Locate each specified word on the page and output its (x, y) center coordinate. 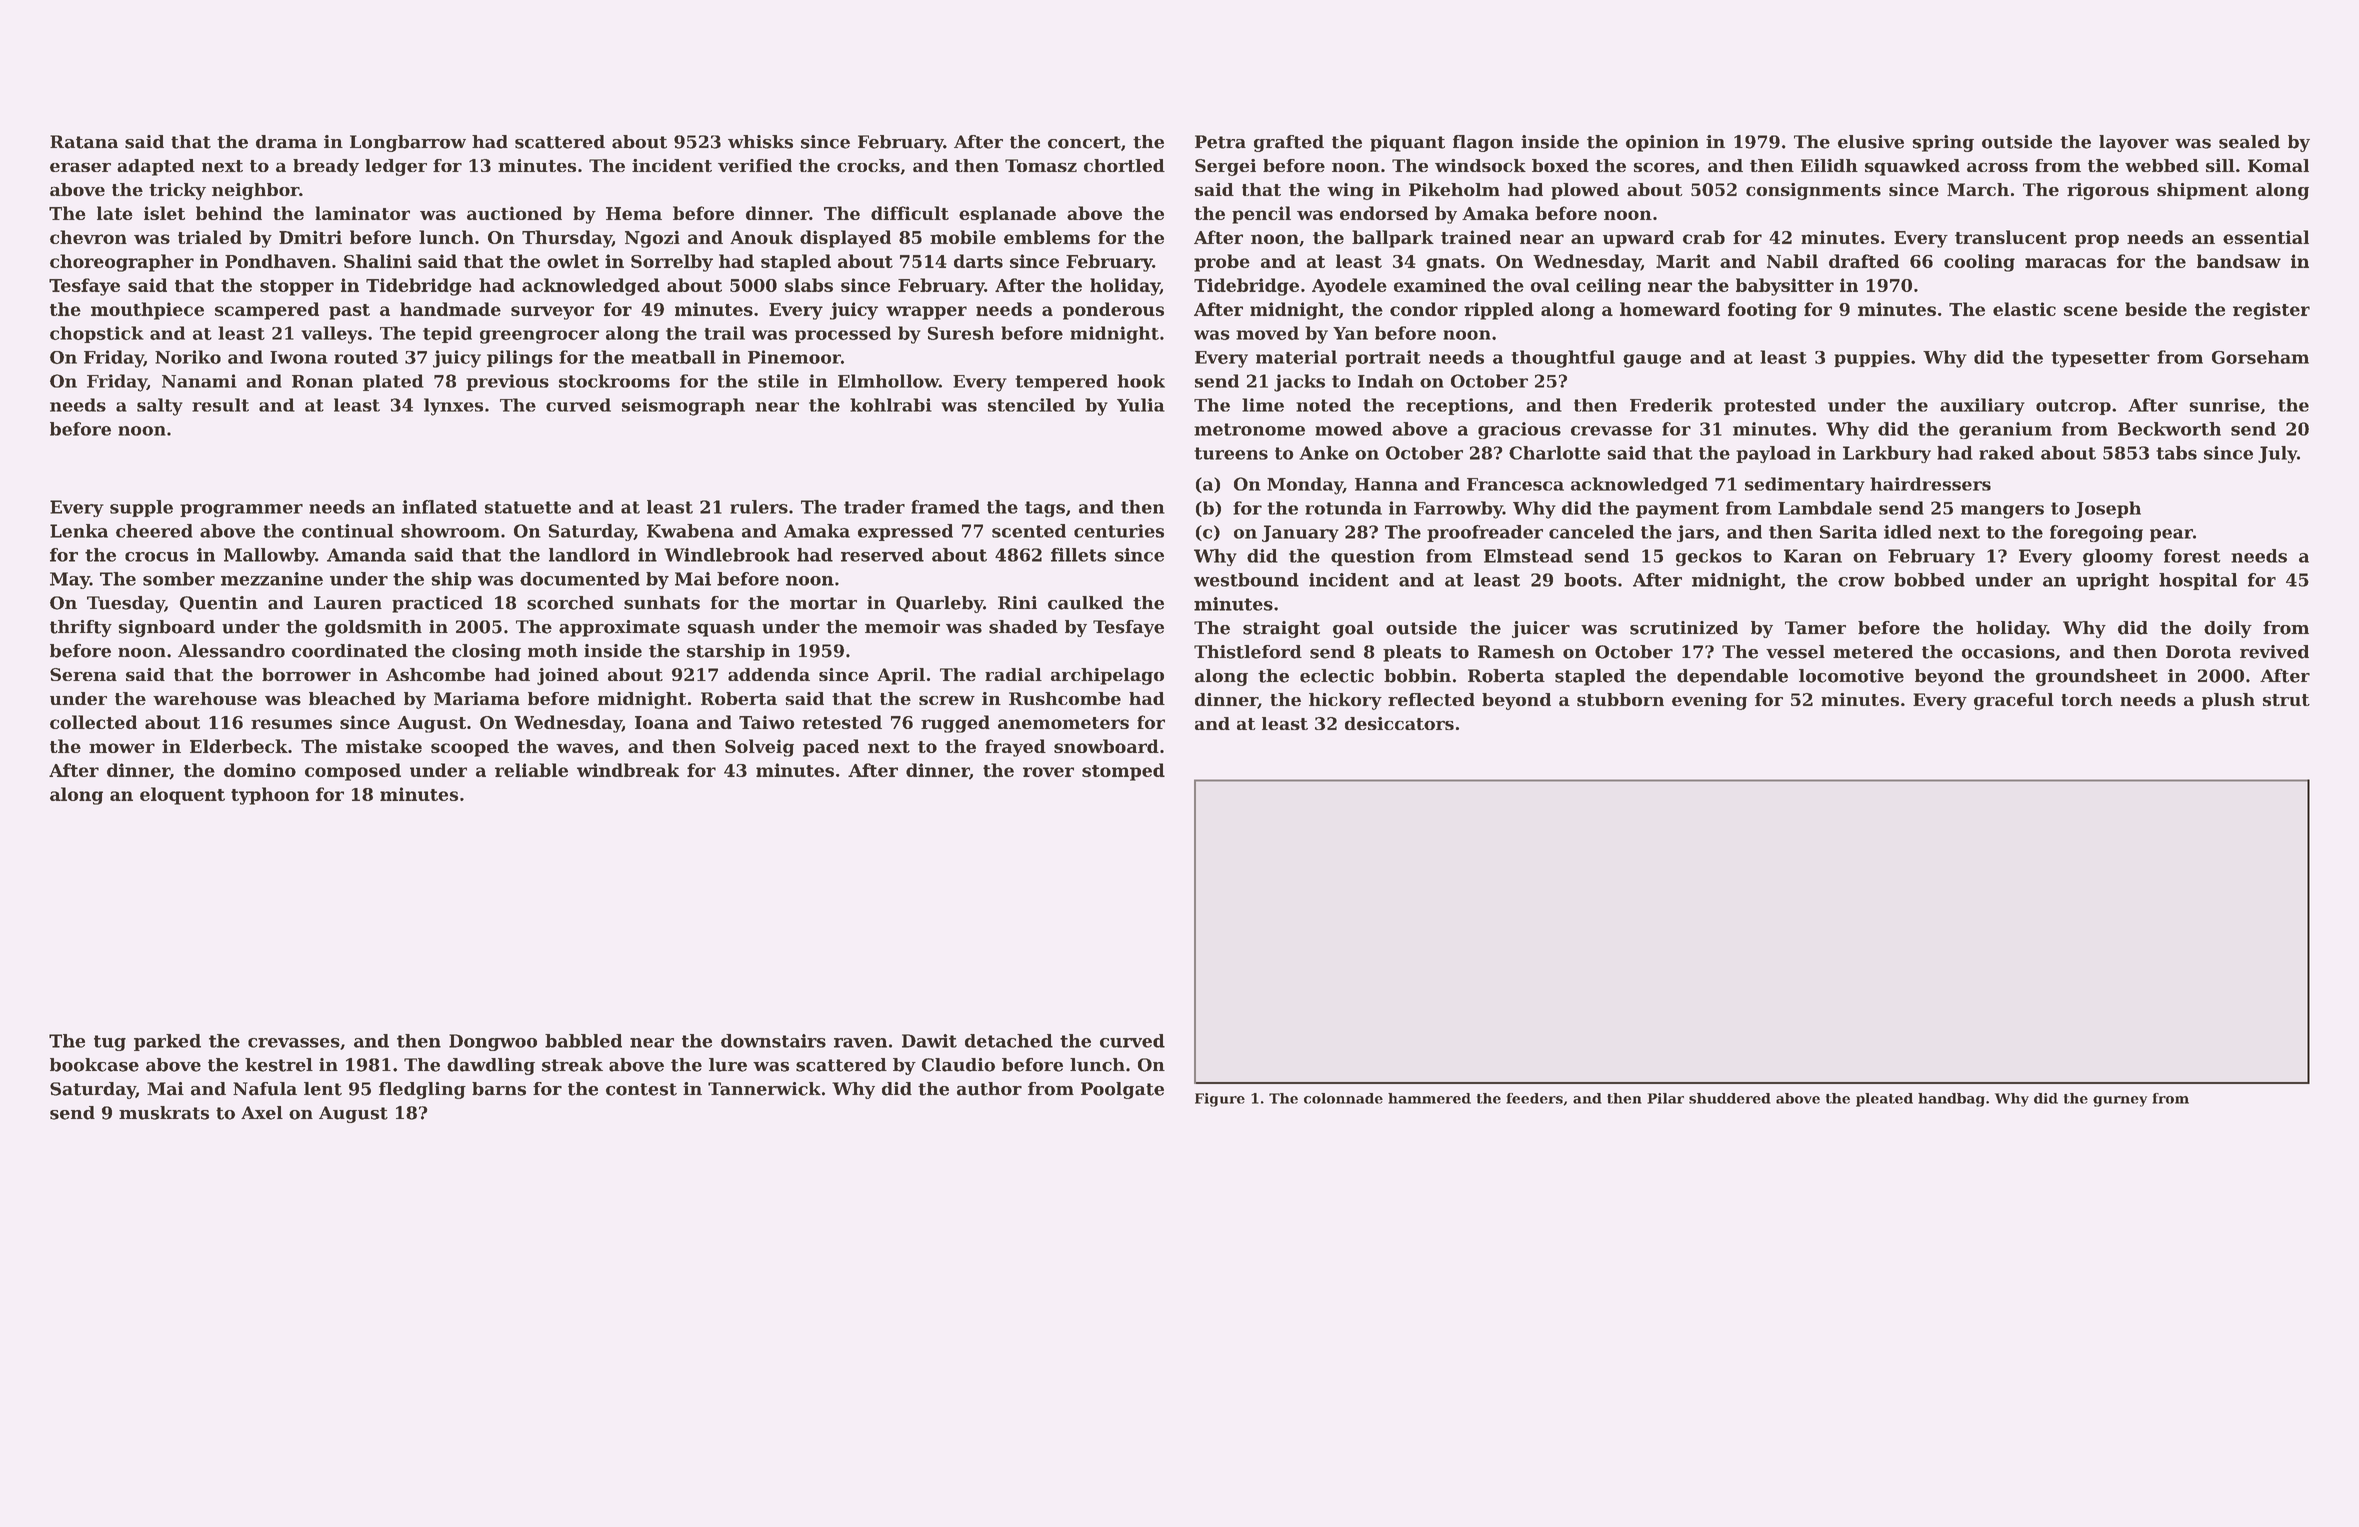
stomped (1123, 772)
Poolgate (1122, 1090)
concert (1084, 142)
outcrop (2073, 407)
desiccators (1399, 723)
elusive (1871, 142)
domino (260, 770)
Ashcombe (435, 674)
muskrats (164, 1113)
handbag (1951, 1100)
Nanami (199, 381)
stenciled (1031, 405)
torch (2087, 699)
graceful (2014, 701)
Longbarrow (408, 143)
